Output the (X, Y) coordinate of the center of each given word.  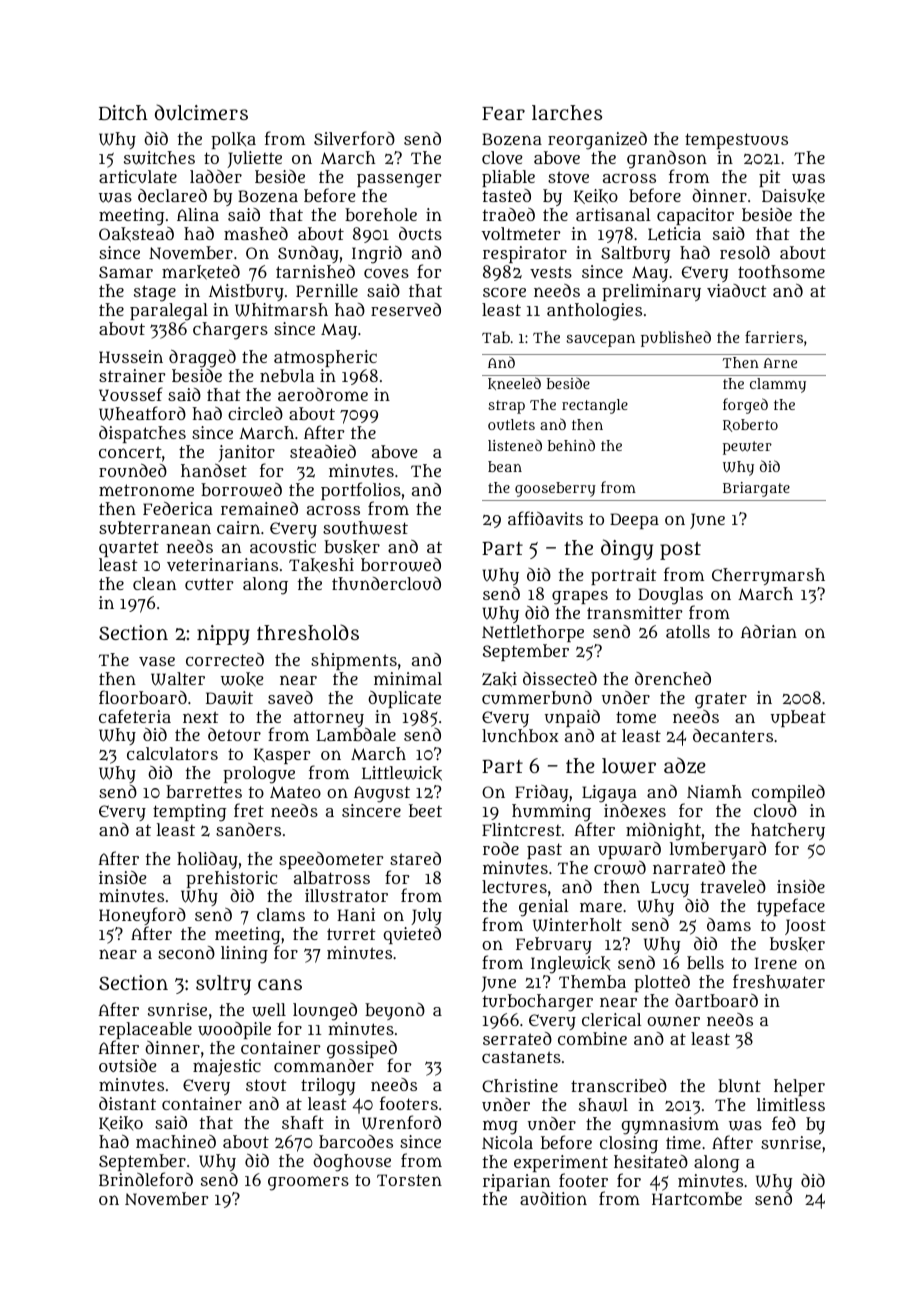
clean (154, 583)
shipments (354, 661)
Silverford (354, 138)
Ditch (123, 112)
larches (567, 112)
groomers (308, 1183)
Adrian (769, 631)
